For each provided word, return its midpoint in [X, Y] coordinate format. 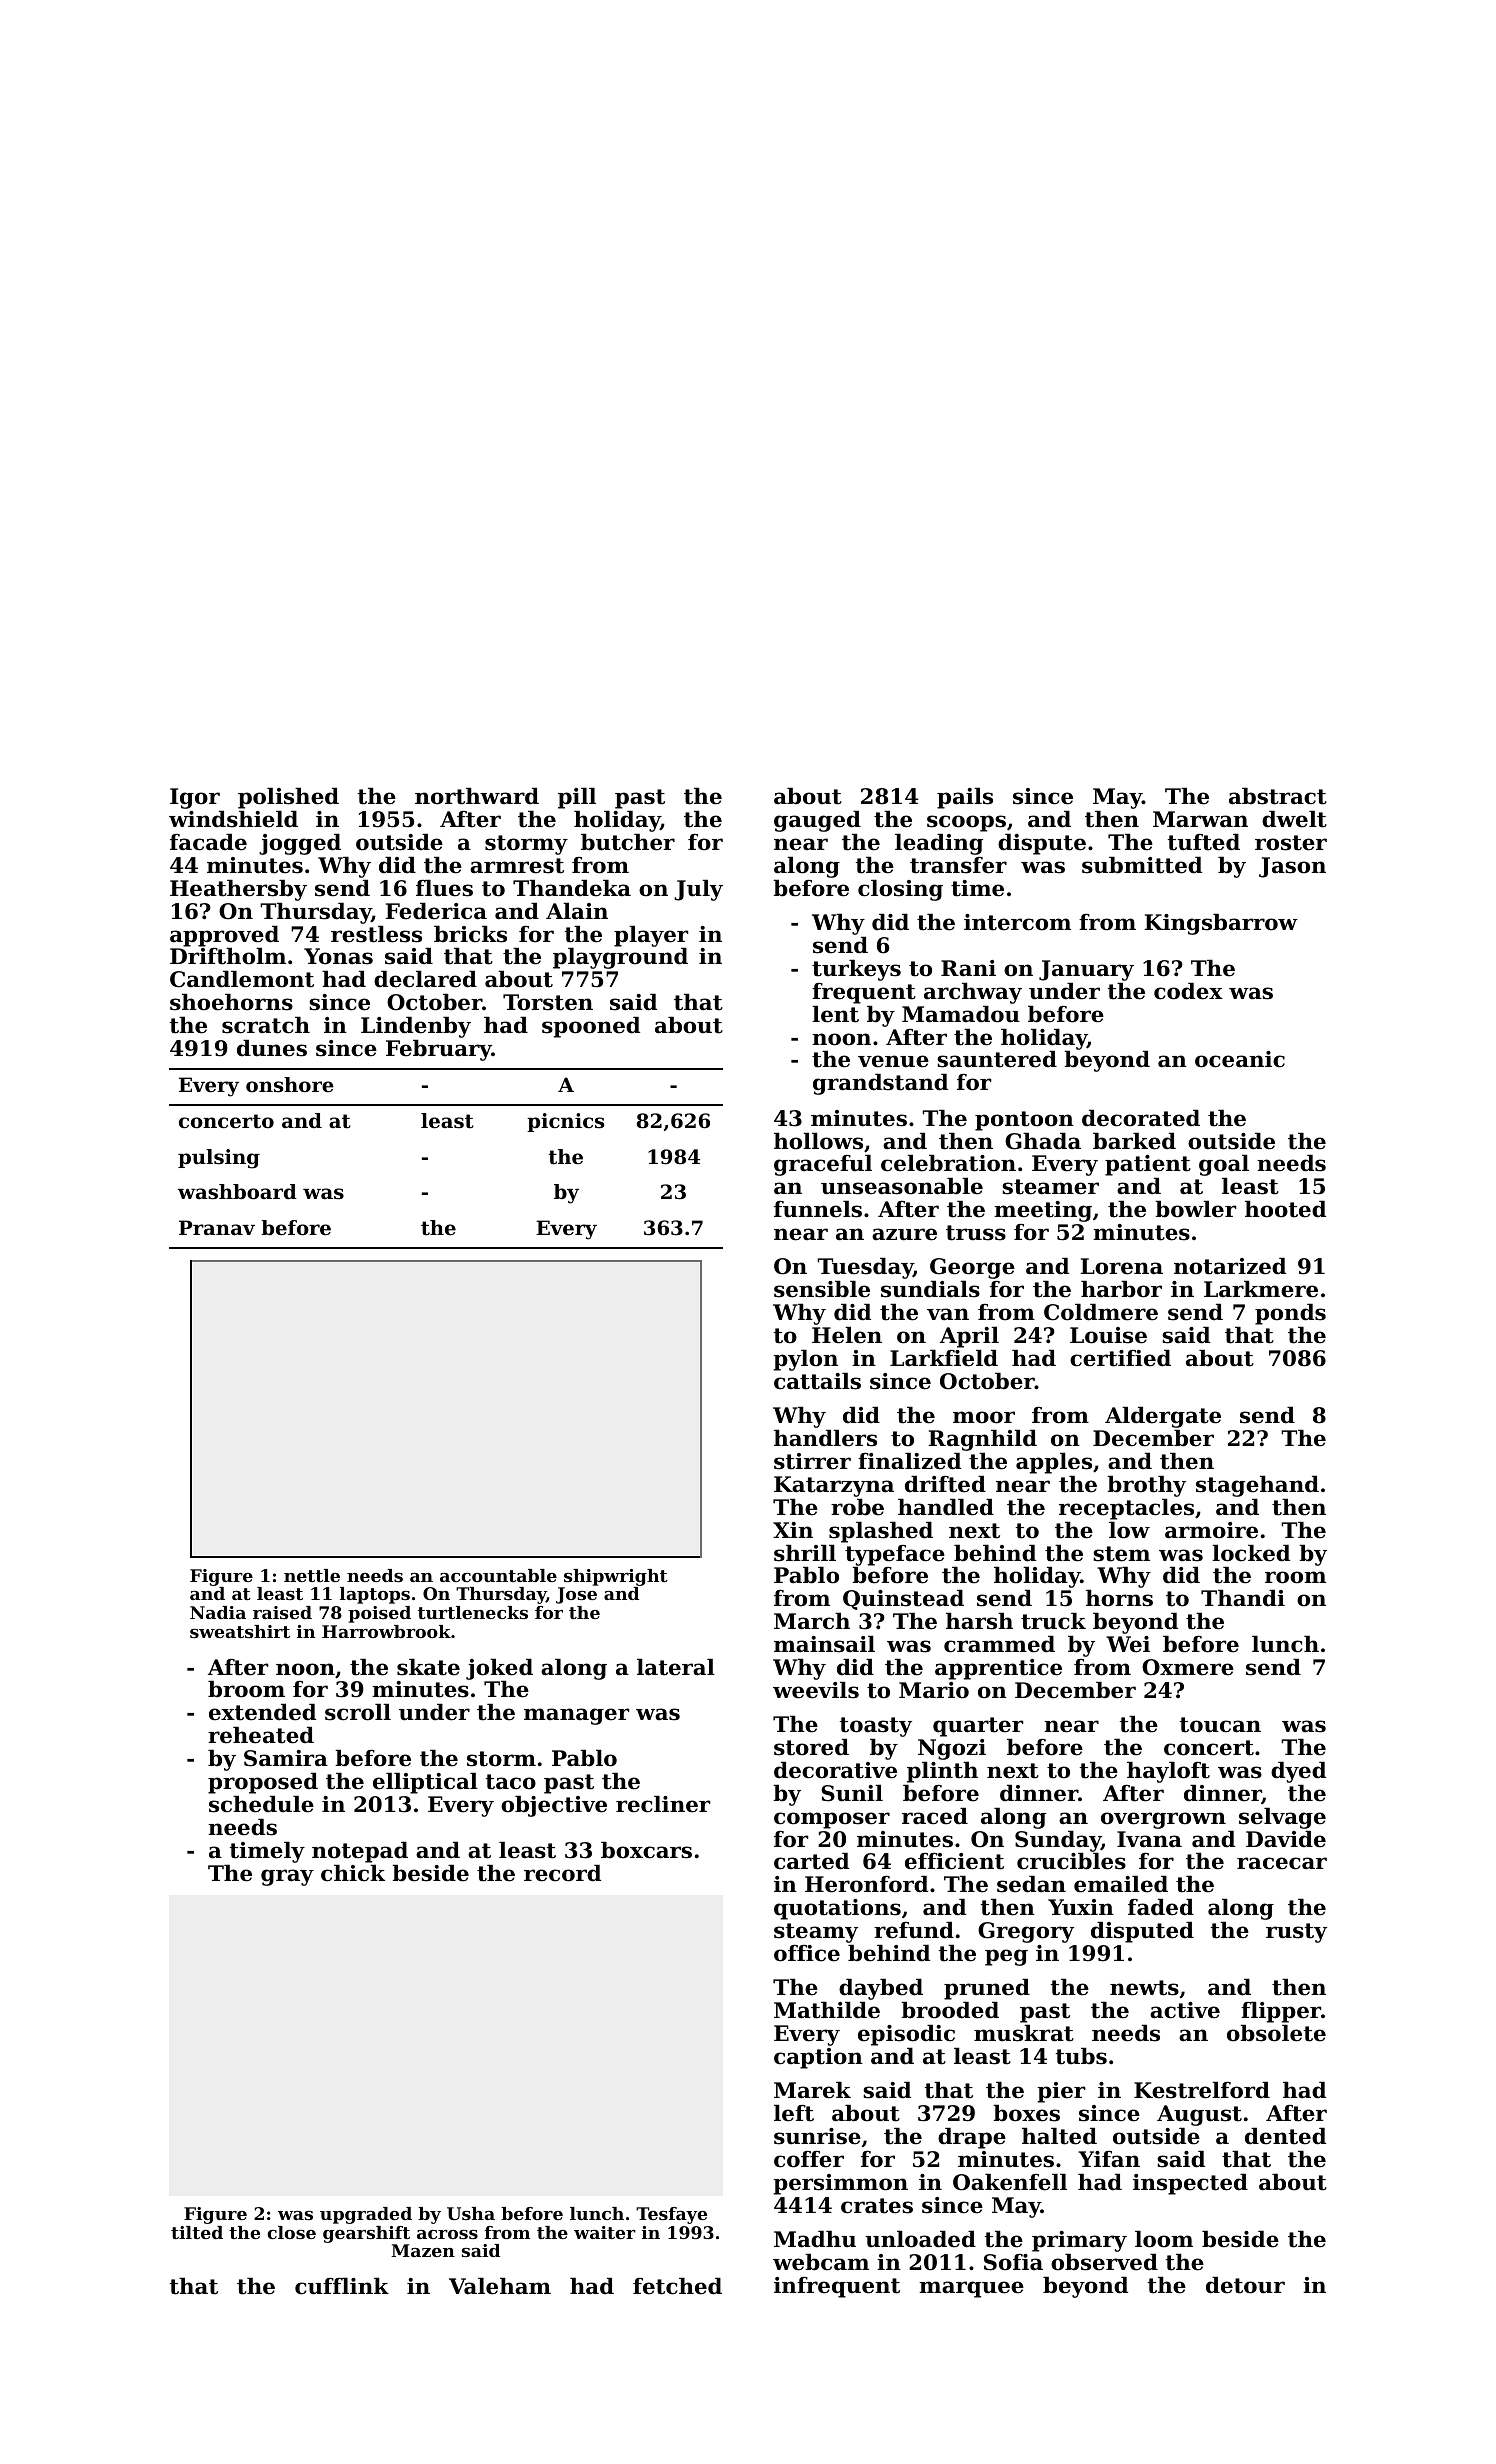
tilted [197, 2232]
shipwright [616, 1577]
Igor [195, 798]
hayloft [1168, 1772]
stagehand [1257, 1486]
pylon [805, 1360]
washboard [237, 1192]
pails [965, 798]
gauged [817, 821]
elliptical [425, 1783]
